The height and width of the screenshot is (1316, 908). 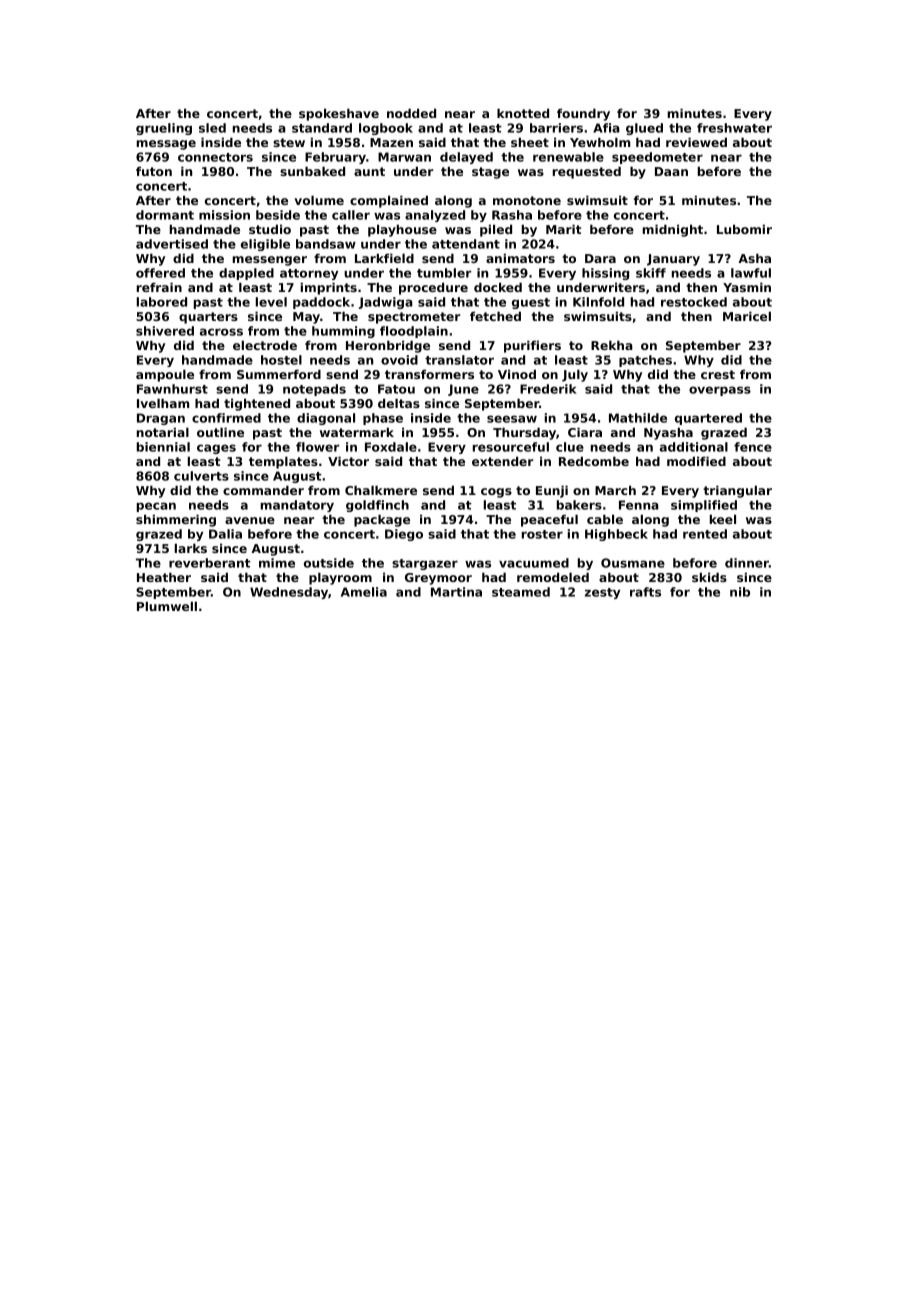 What do you see at coordinates (224, 215) in the screenshot?
I see `mission` at bounding box center [224, 215].
